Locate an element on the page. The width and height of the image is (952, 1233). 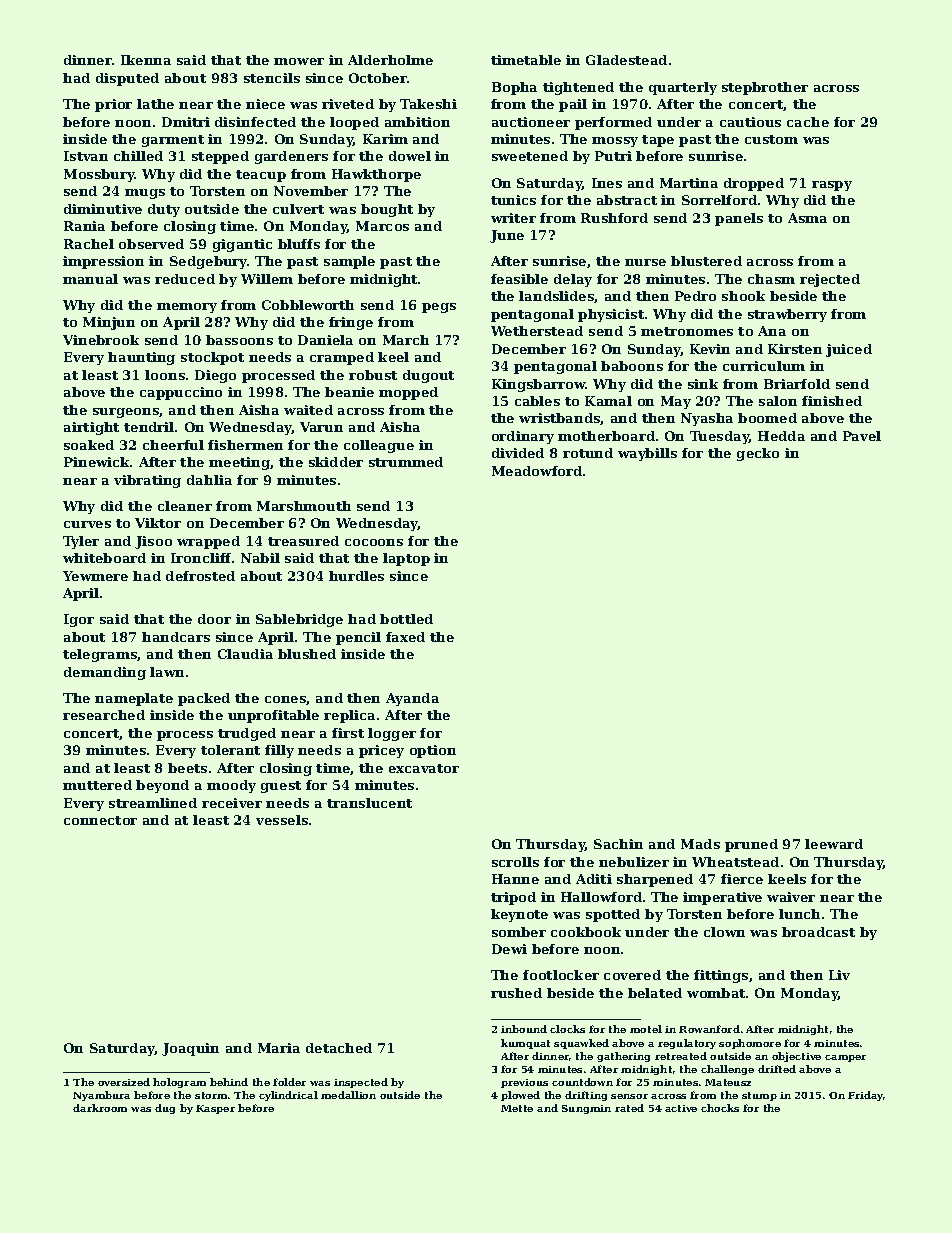
gecko is located at coordinates (758, 454).
